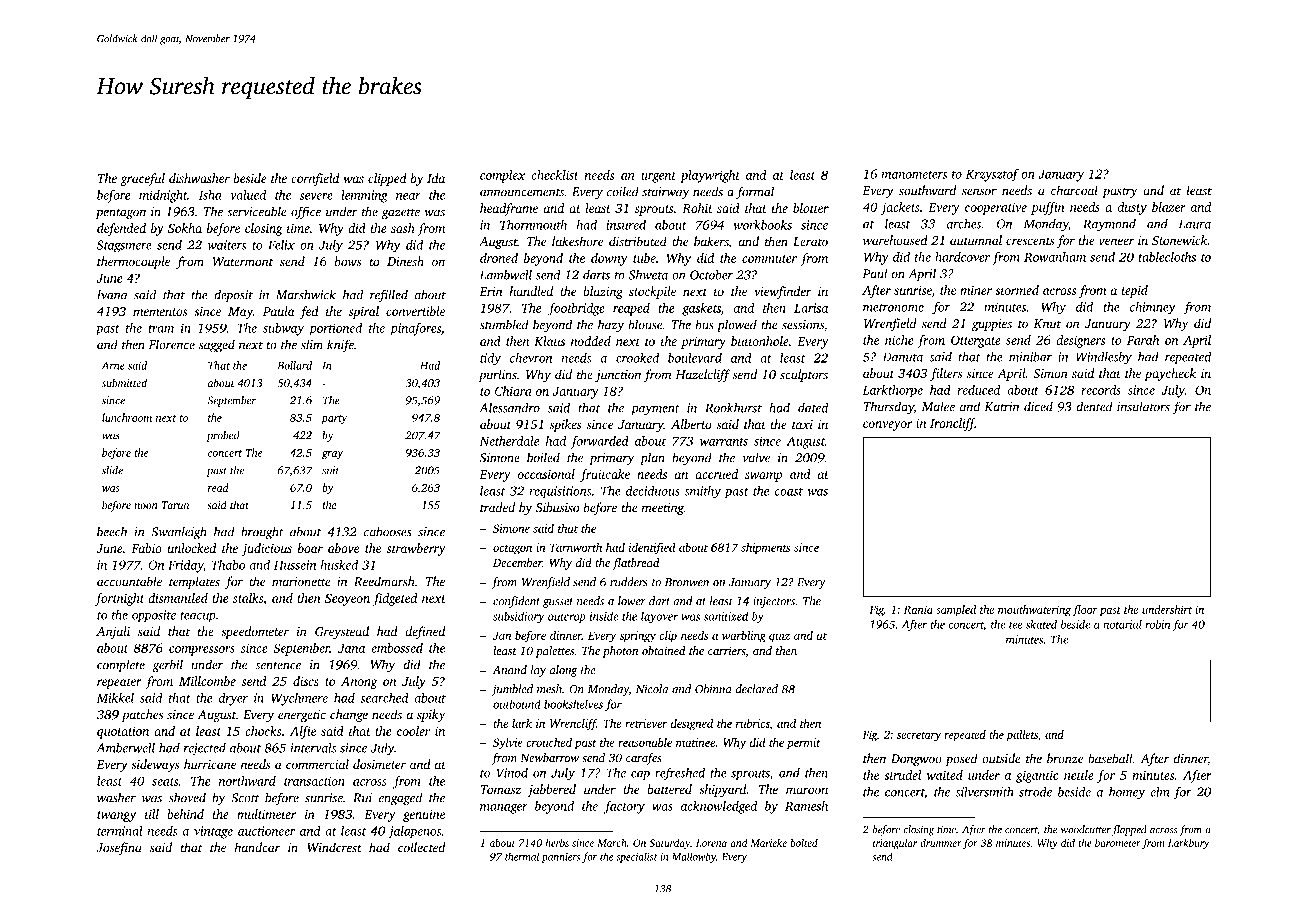  Describe the element at coordinates (185, 814) in the screenshot. I see `behind` at that location.
